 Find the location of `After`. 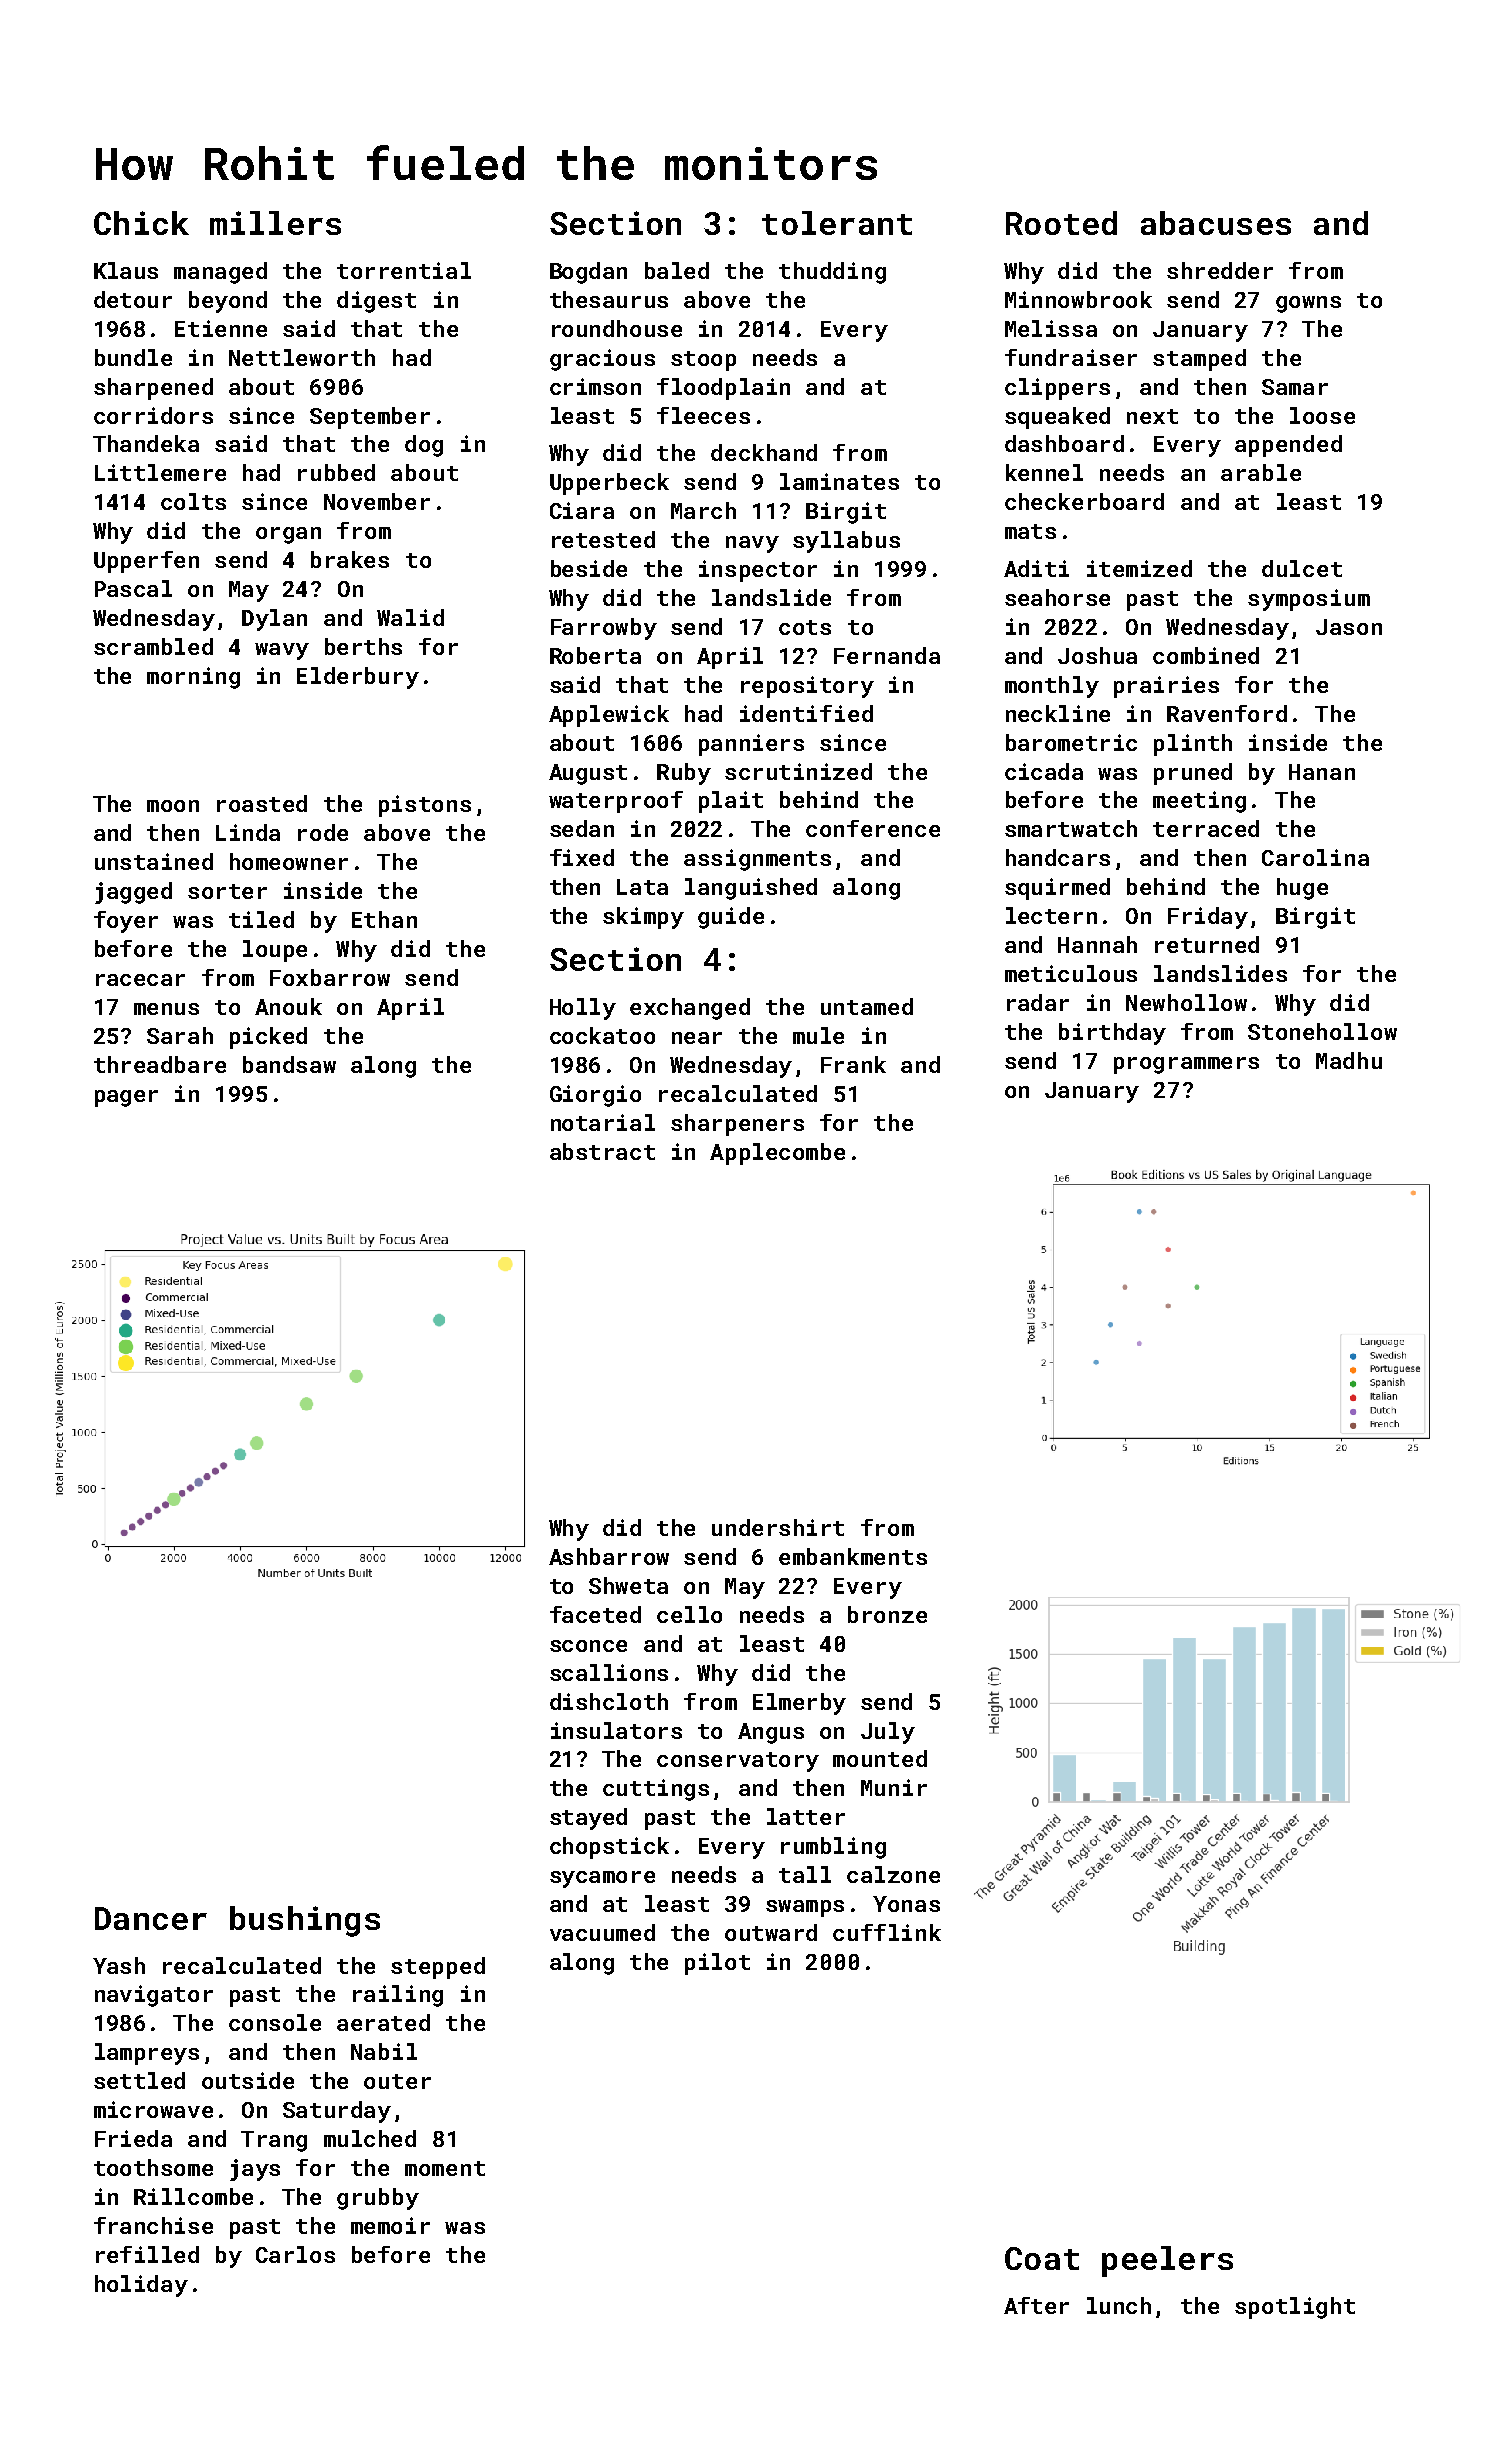

After is located at coordinates (1036, 2305).
